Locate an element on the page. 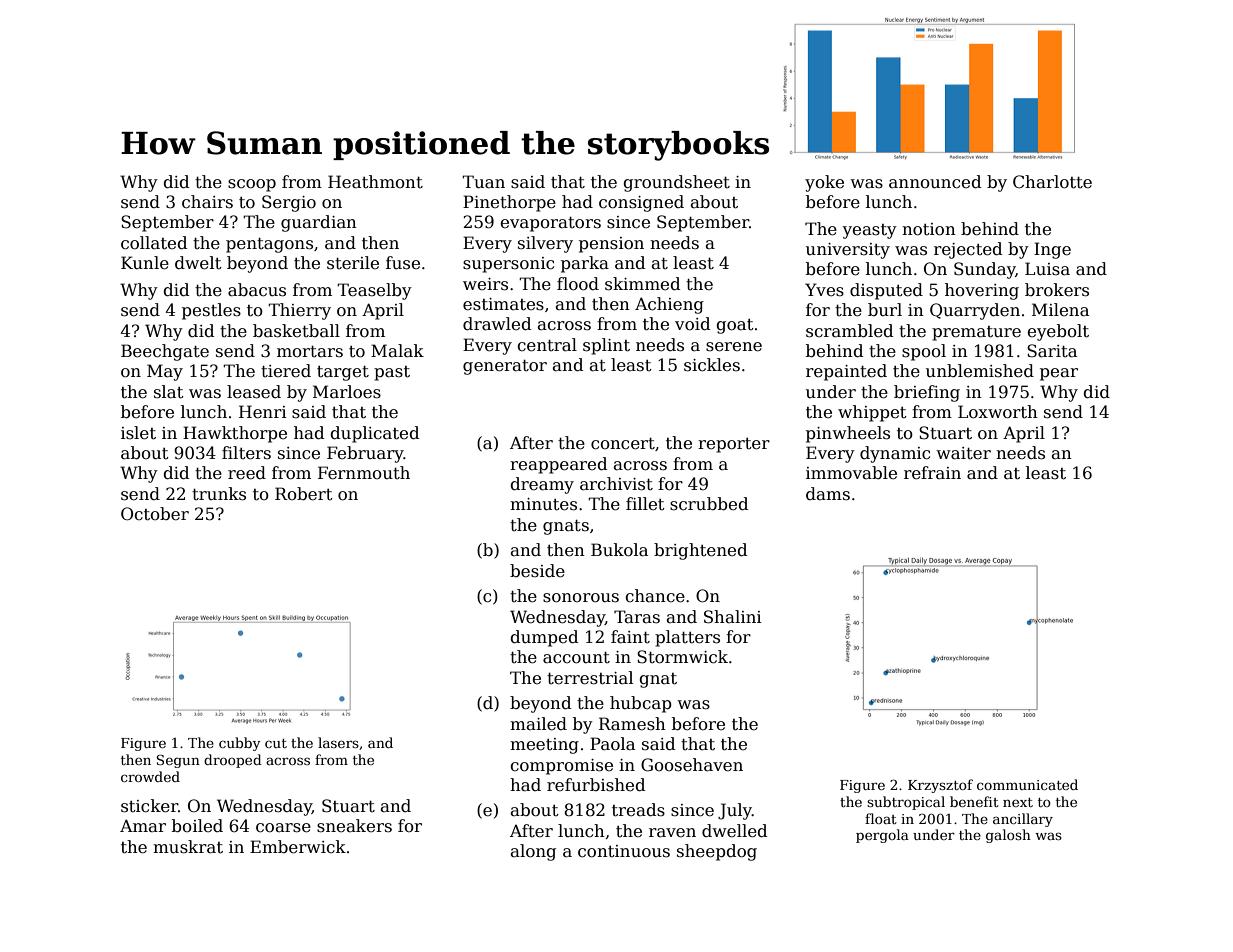 The width and height of the page is (1233, 952). Emberwick is located at coordinates (298, 847).
